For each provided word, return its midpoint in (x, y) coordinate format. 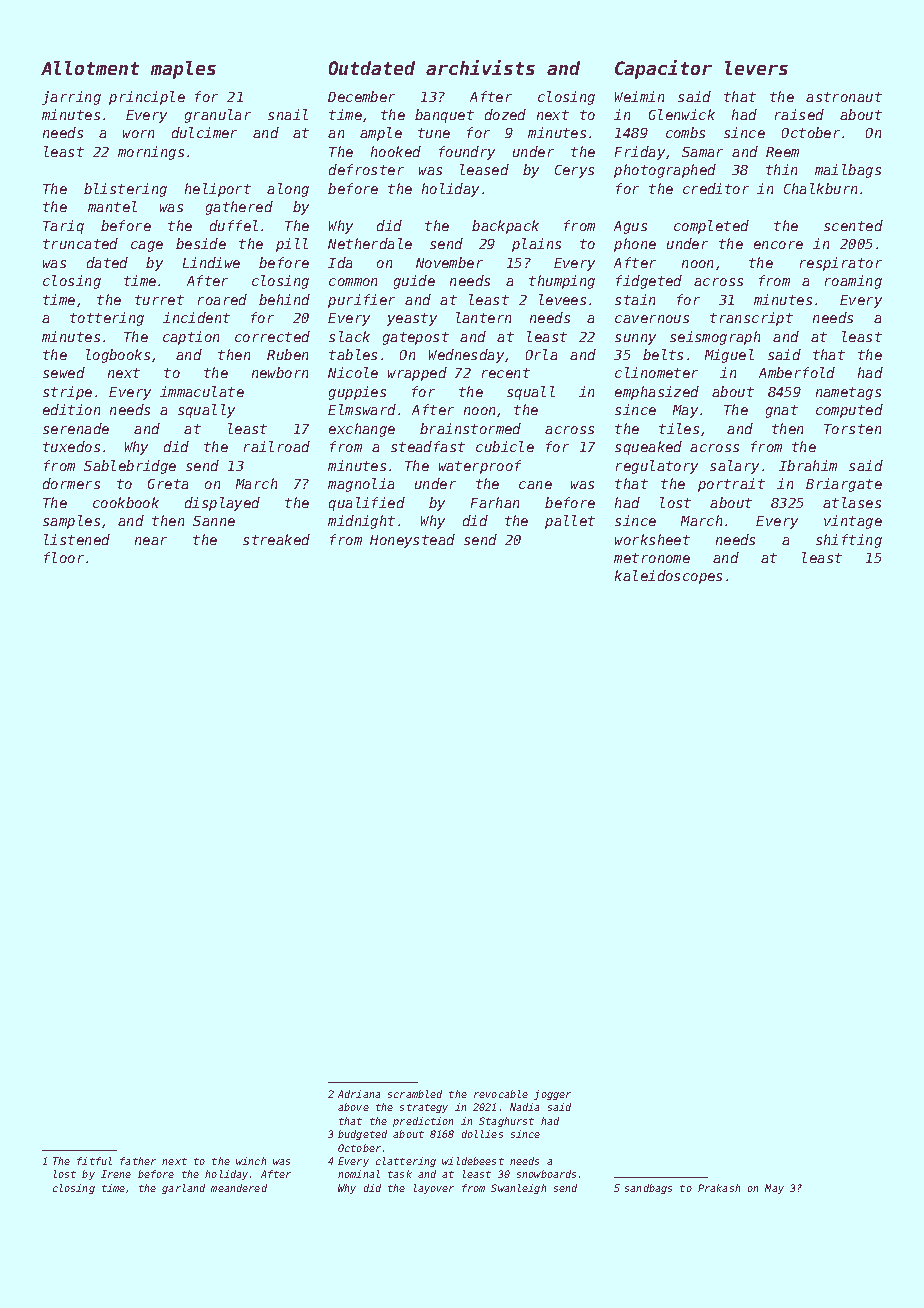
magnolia (361, 485)
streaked (276, 539)
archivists (480, 67)
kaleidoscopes (668, 577)
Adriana (359, 1094)
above (353, 1107)
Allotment (90, 68)
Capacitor (663, 69)
